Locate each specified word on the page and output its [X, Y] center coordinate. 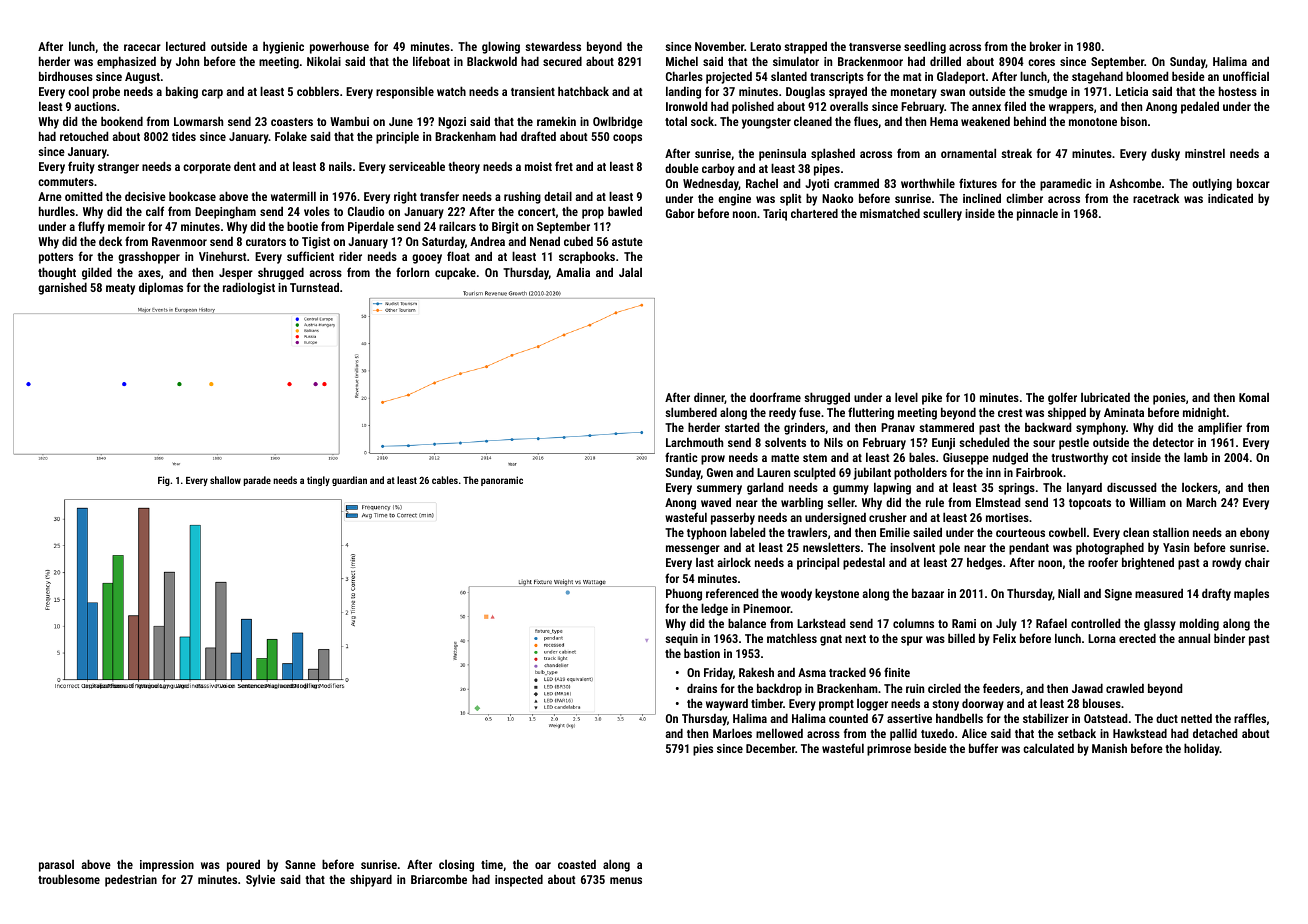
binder [1229, 638]
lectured [185, 46]
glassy [1160, 624]
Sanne [300, 864]
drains [702, 688]
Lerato [765, 46]
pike [932, 398]
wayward [727, 704]
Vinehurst [223, 256]
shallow [225, 480]
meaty [120, 289]
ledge [714, 609]
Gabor [680, 213]
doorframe [775, 397]
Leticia [1132, 91]
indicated [1230, 198]
